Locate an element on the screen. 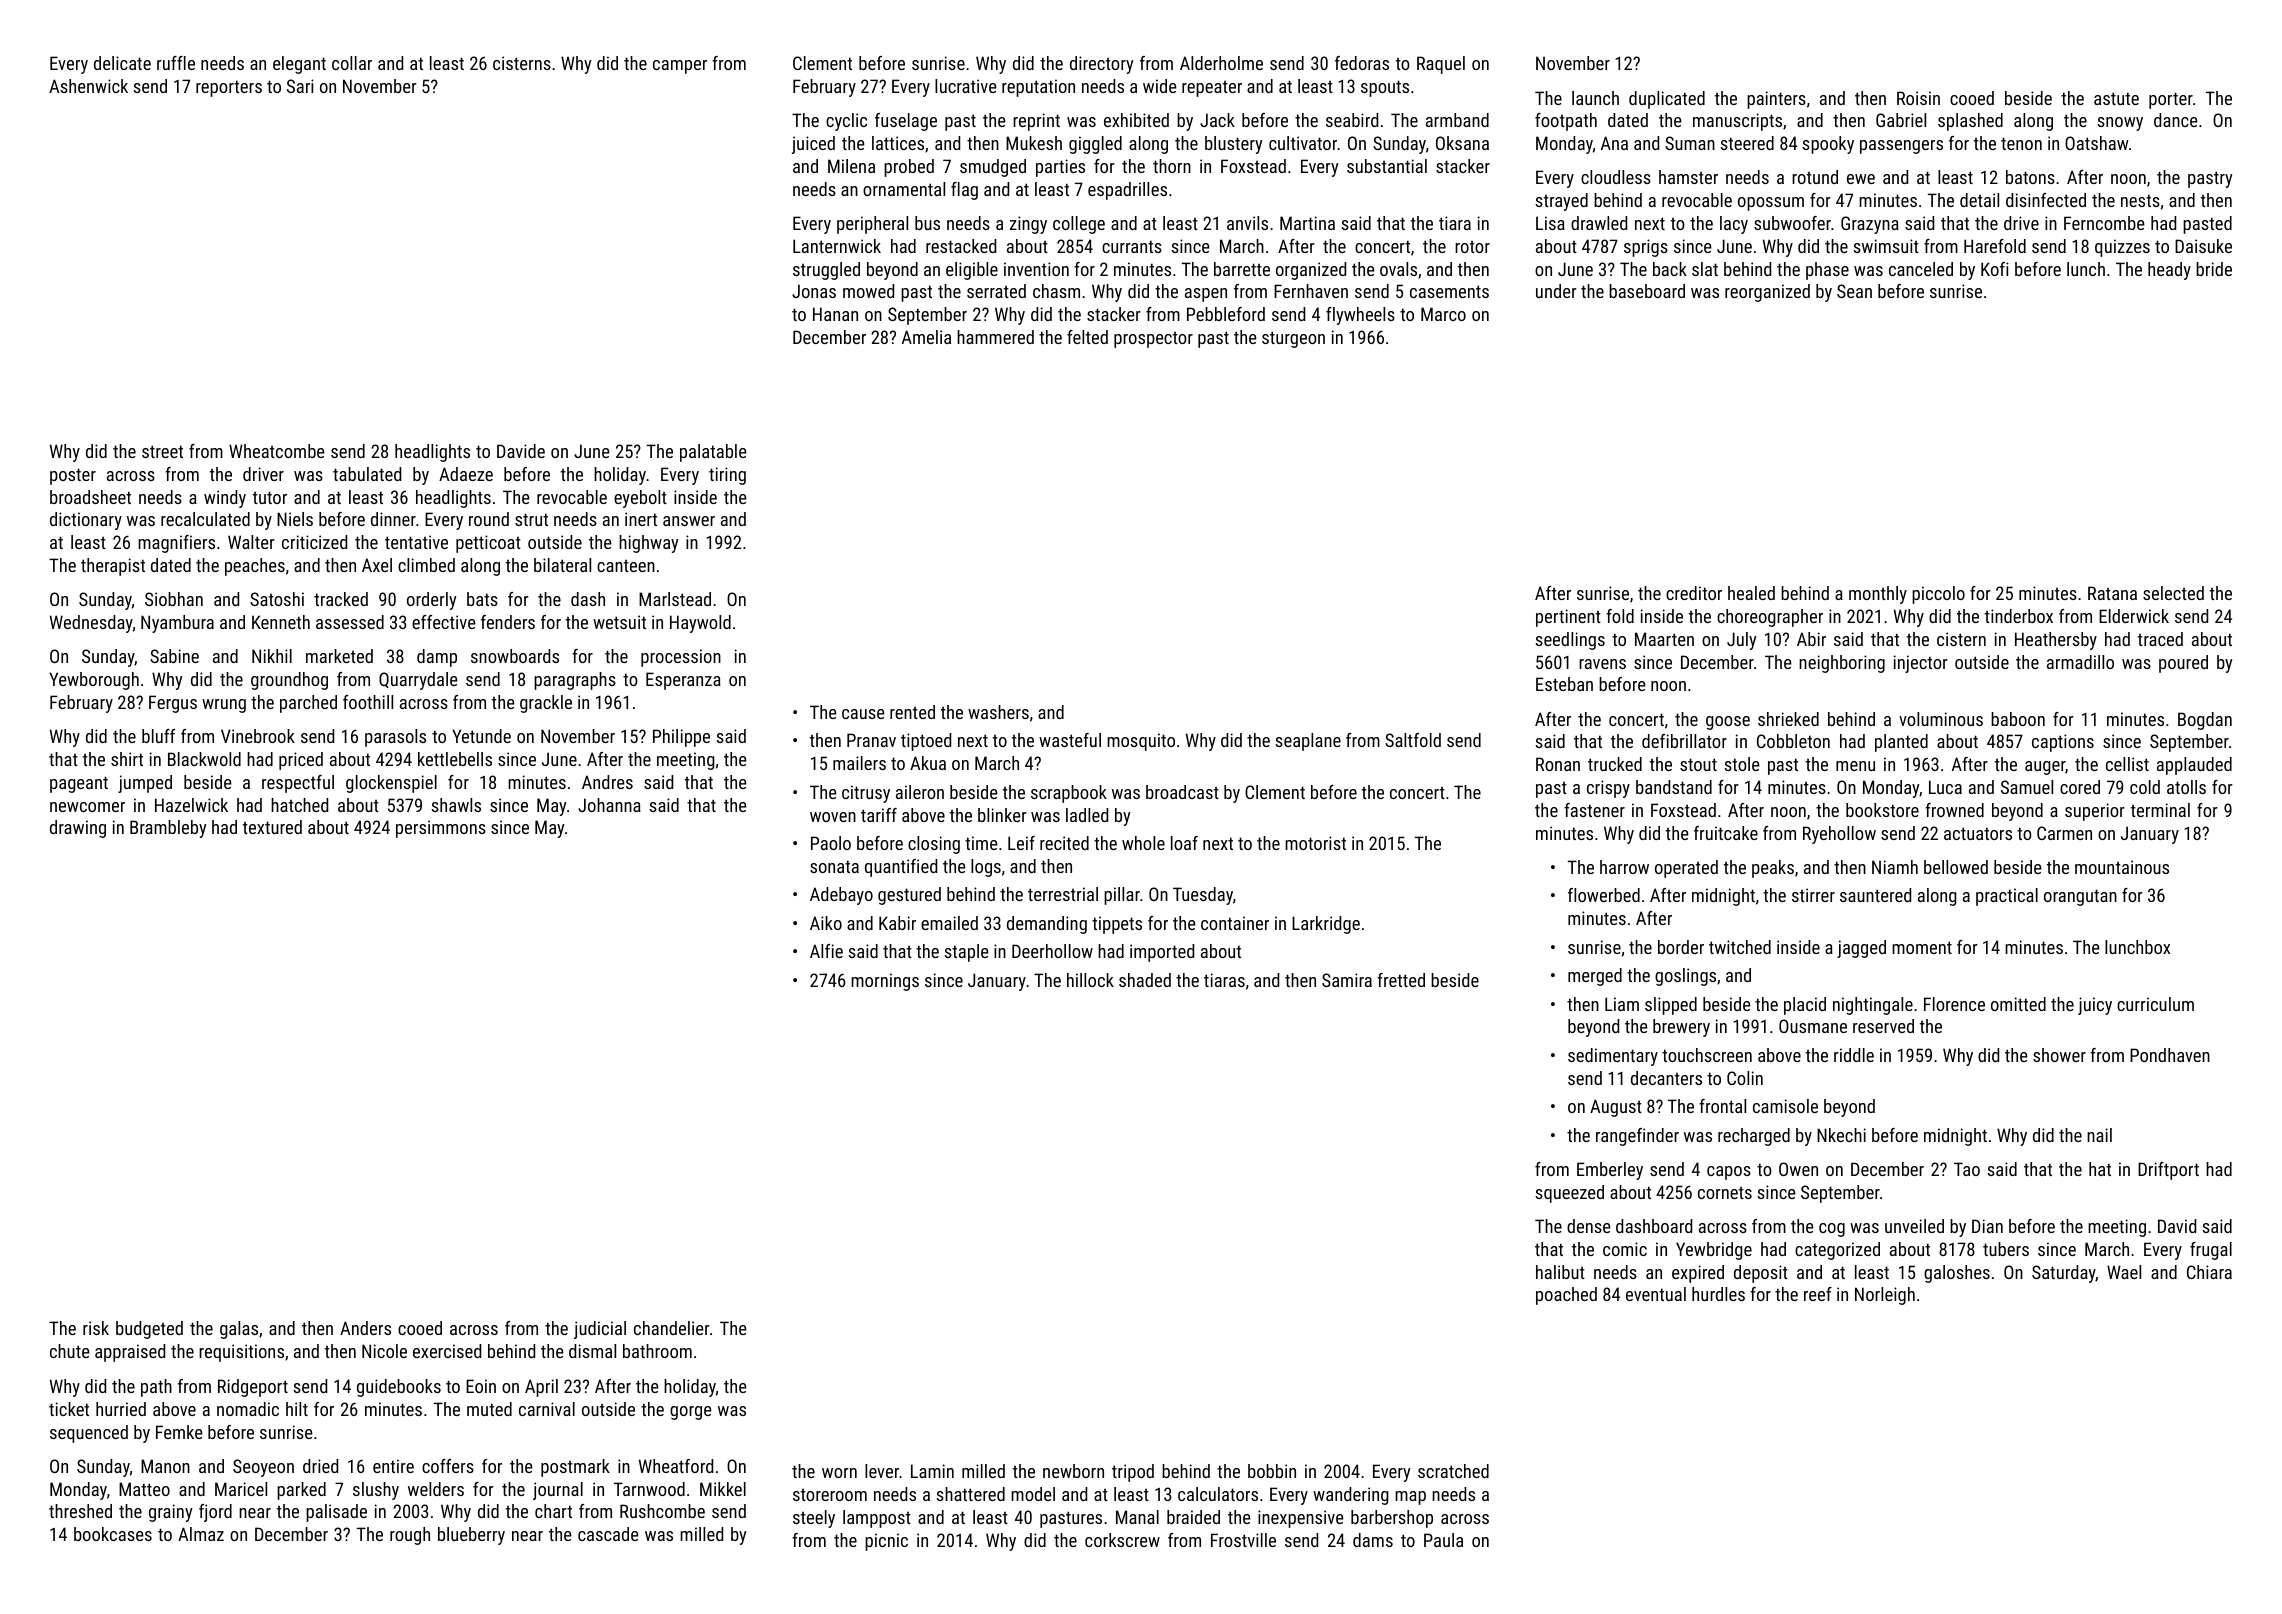 The image size is (2282, 1614). mountainous is located at coordinates (2122, 867).
